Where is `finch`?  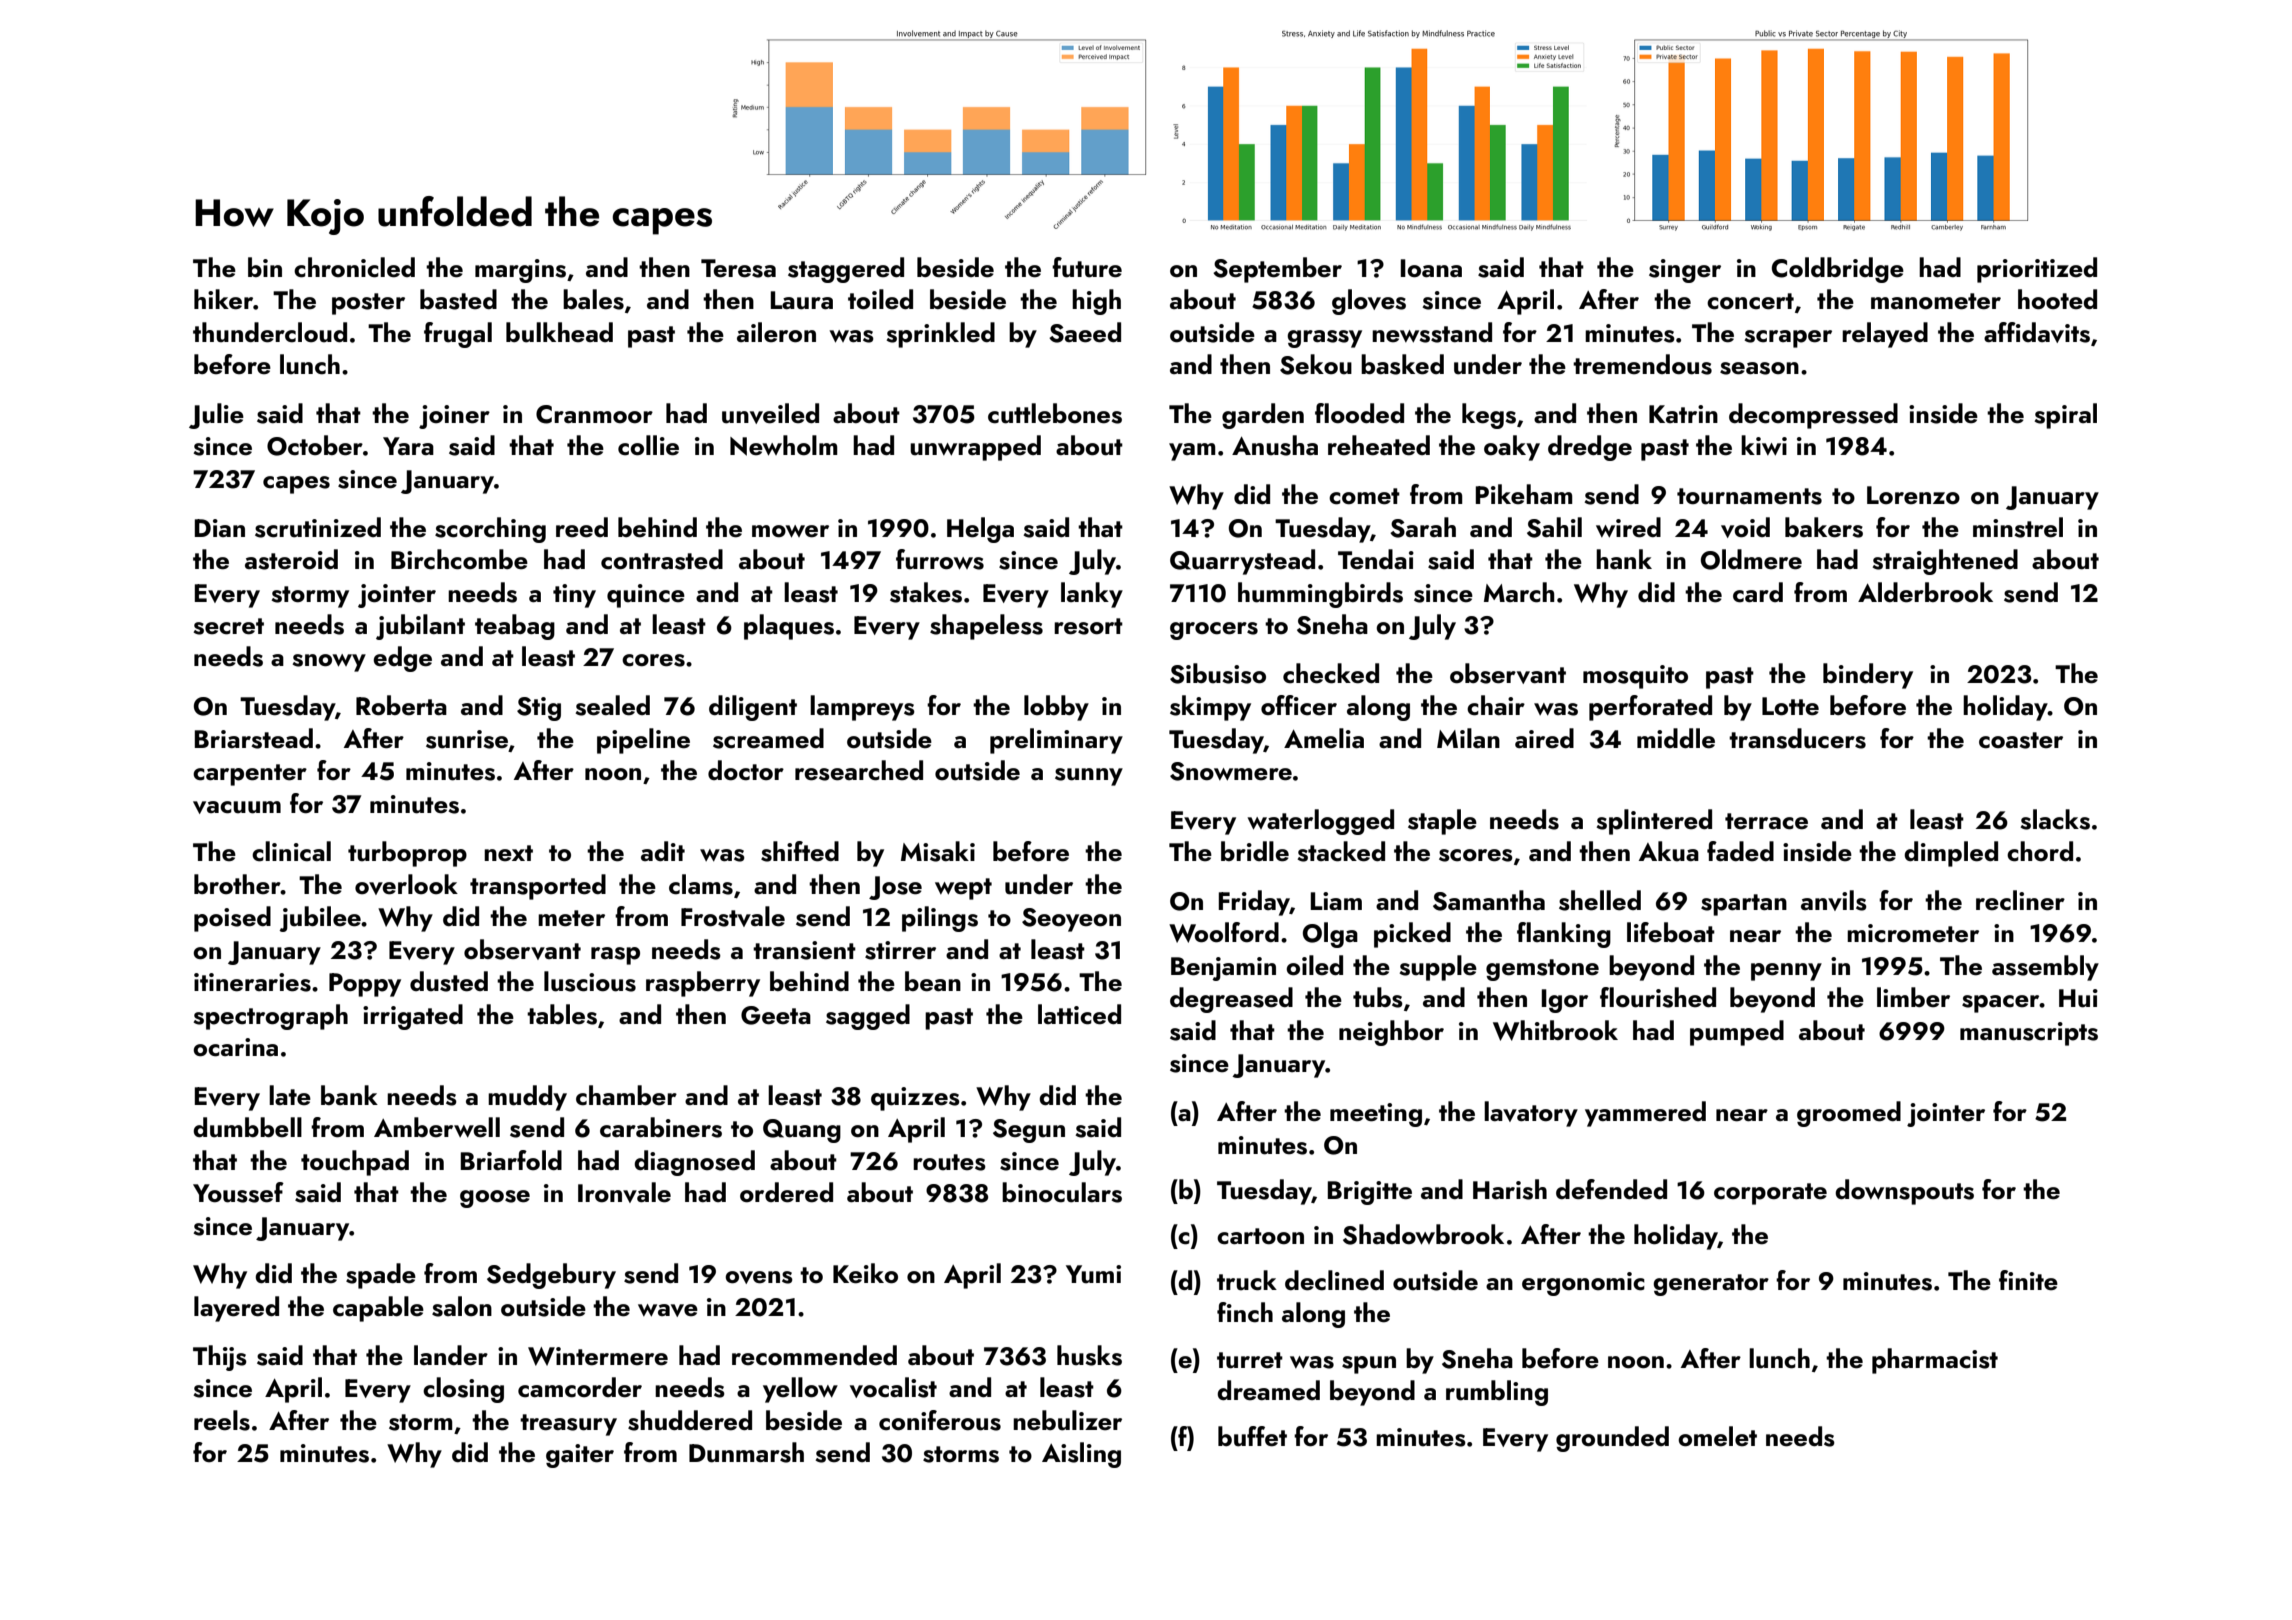 finch is located at coordinates (1245, 1312).
